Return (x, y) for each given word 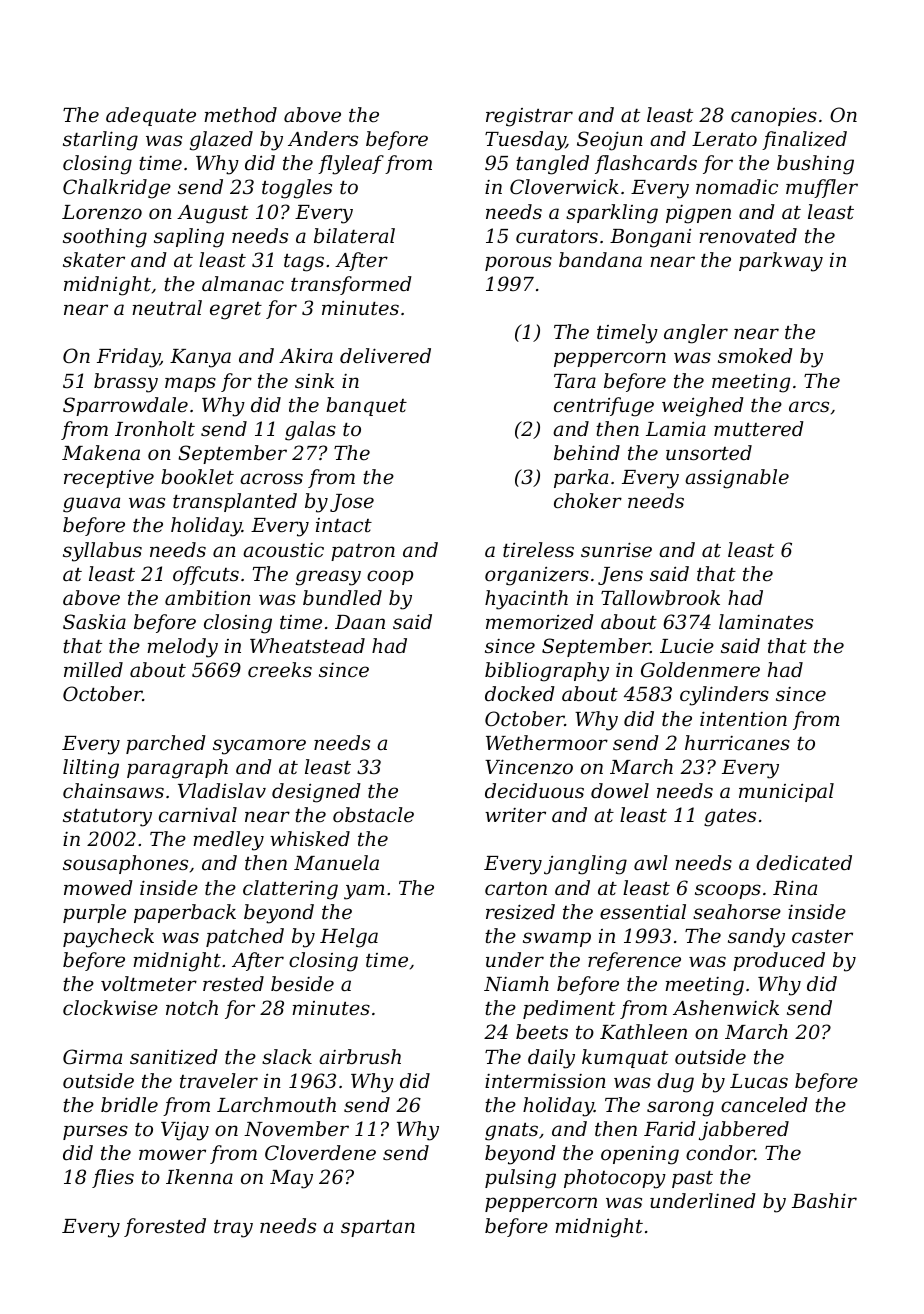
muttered (759, 428)
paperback (185, 913)
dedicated (804, 862)
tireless (538, 549)
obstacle (373, 814)
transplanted (235, 502)
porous (518, 263)
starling (100, 141)
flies (113, 1178)
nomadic (737, 186)
